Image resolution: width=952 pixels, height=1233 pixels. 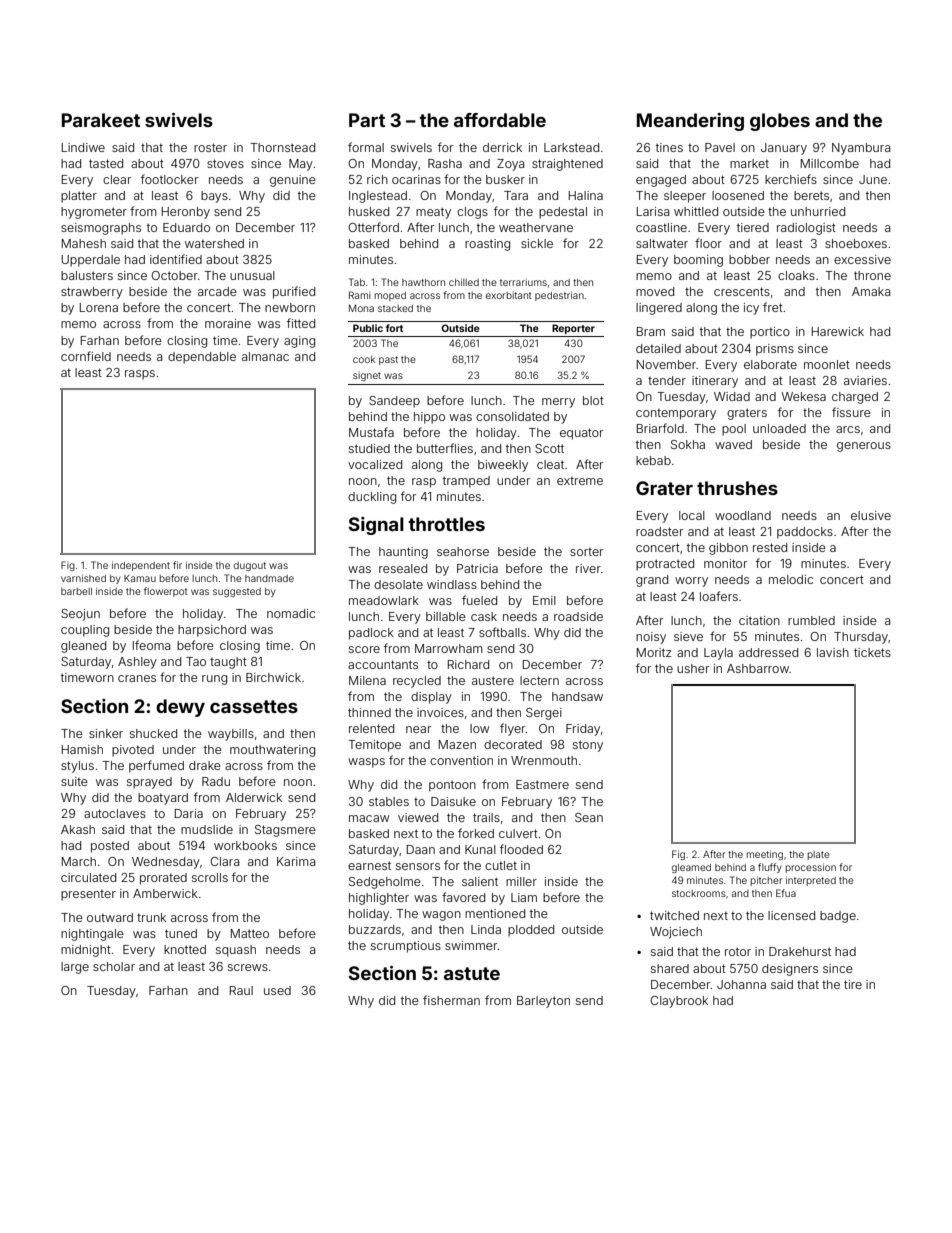 What do you see at coordinates (543, 1002) in the document?
I see `Barleyton` at bounding box center [543, 1002].
